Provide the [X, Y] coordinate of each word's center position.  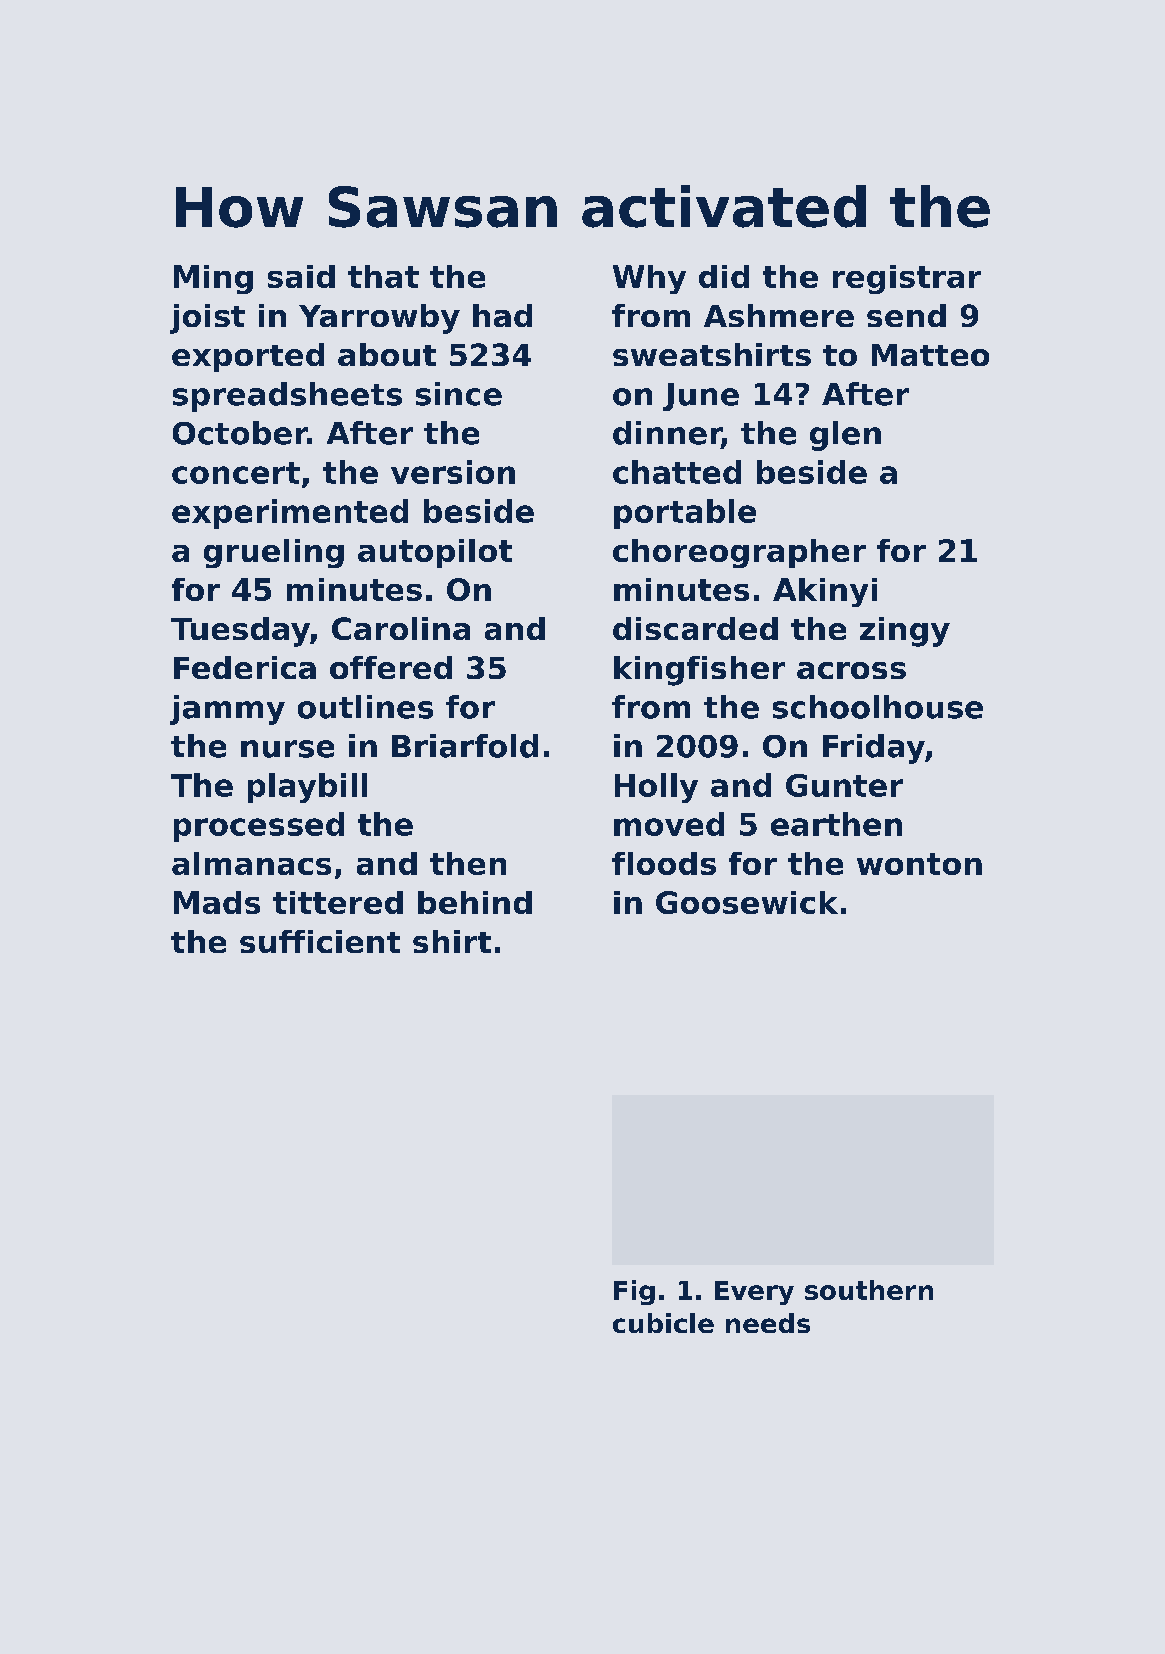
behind [475, 902]
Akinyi [825, 592]
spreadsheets [287, 397]
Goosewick [747, 902]
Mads [217, 902]
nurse [287, 749]
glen [845, 436]
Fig [634, 1292]
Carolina [401, 628]
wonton [919, 864]
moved [669, 824]
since [459, 394]
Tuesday [240, 632]
